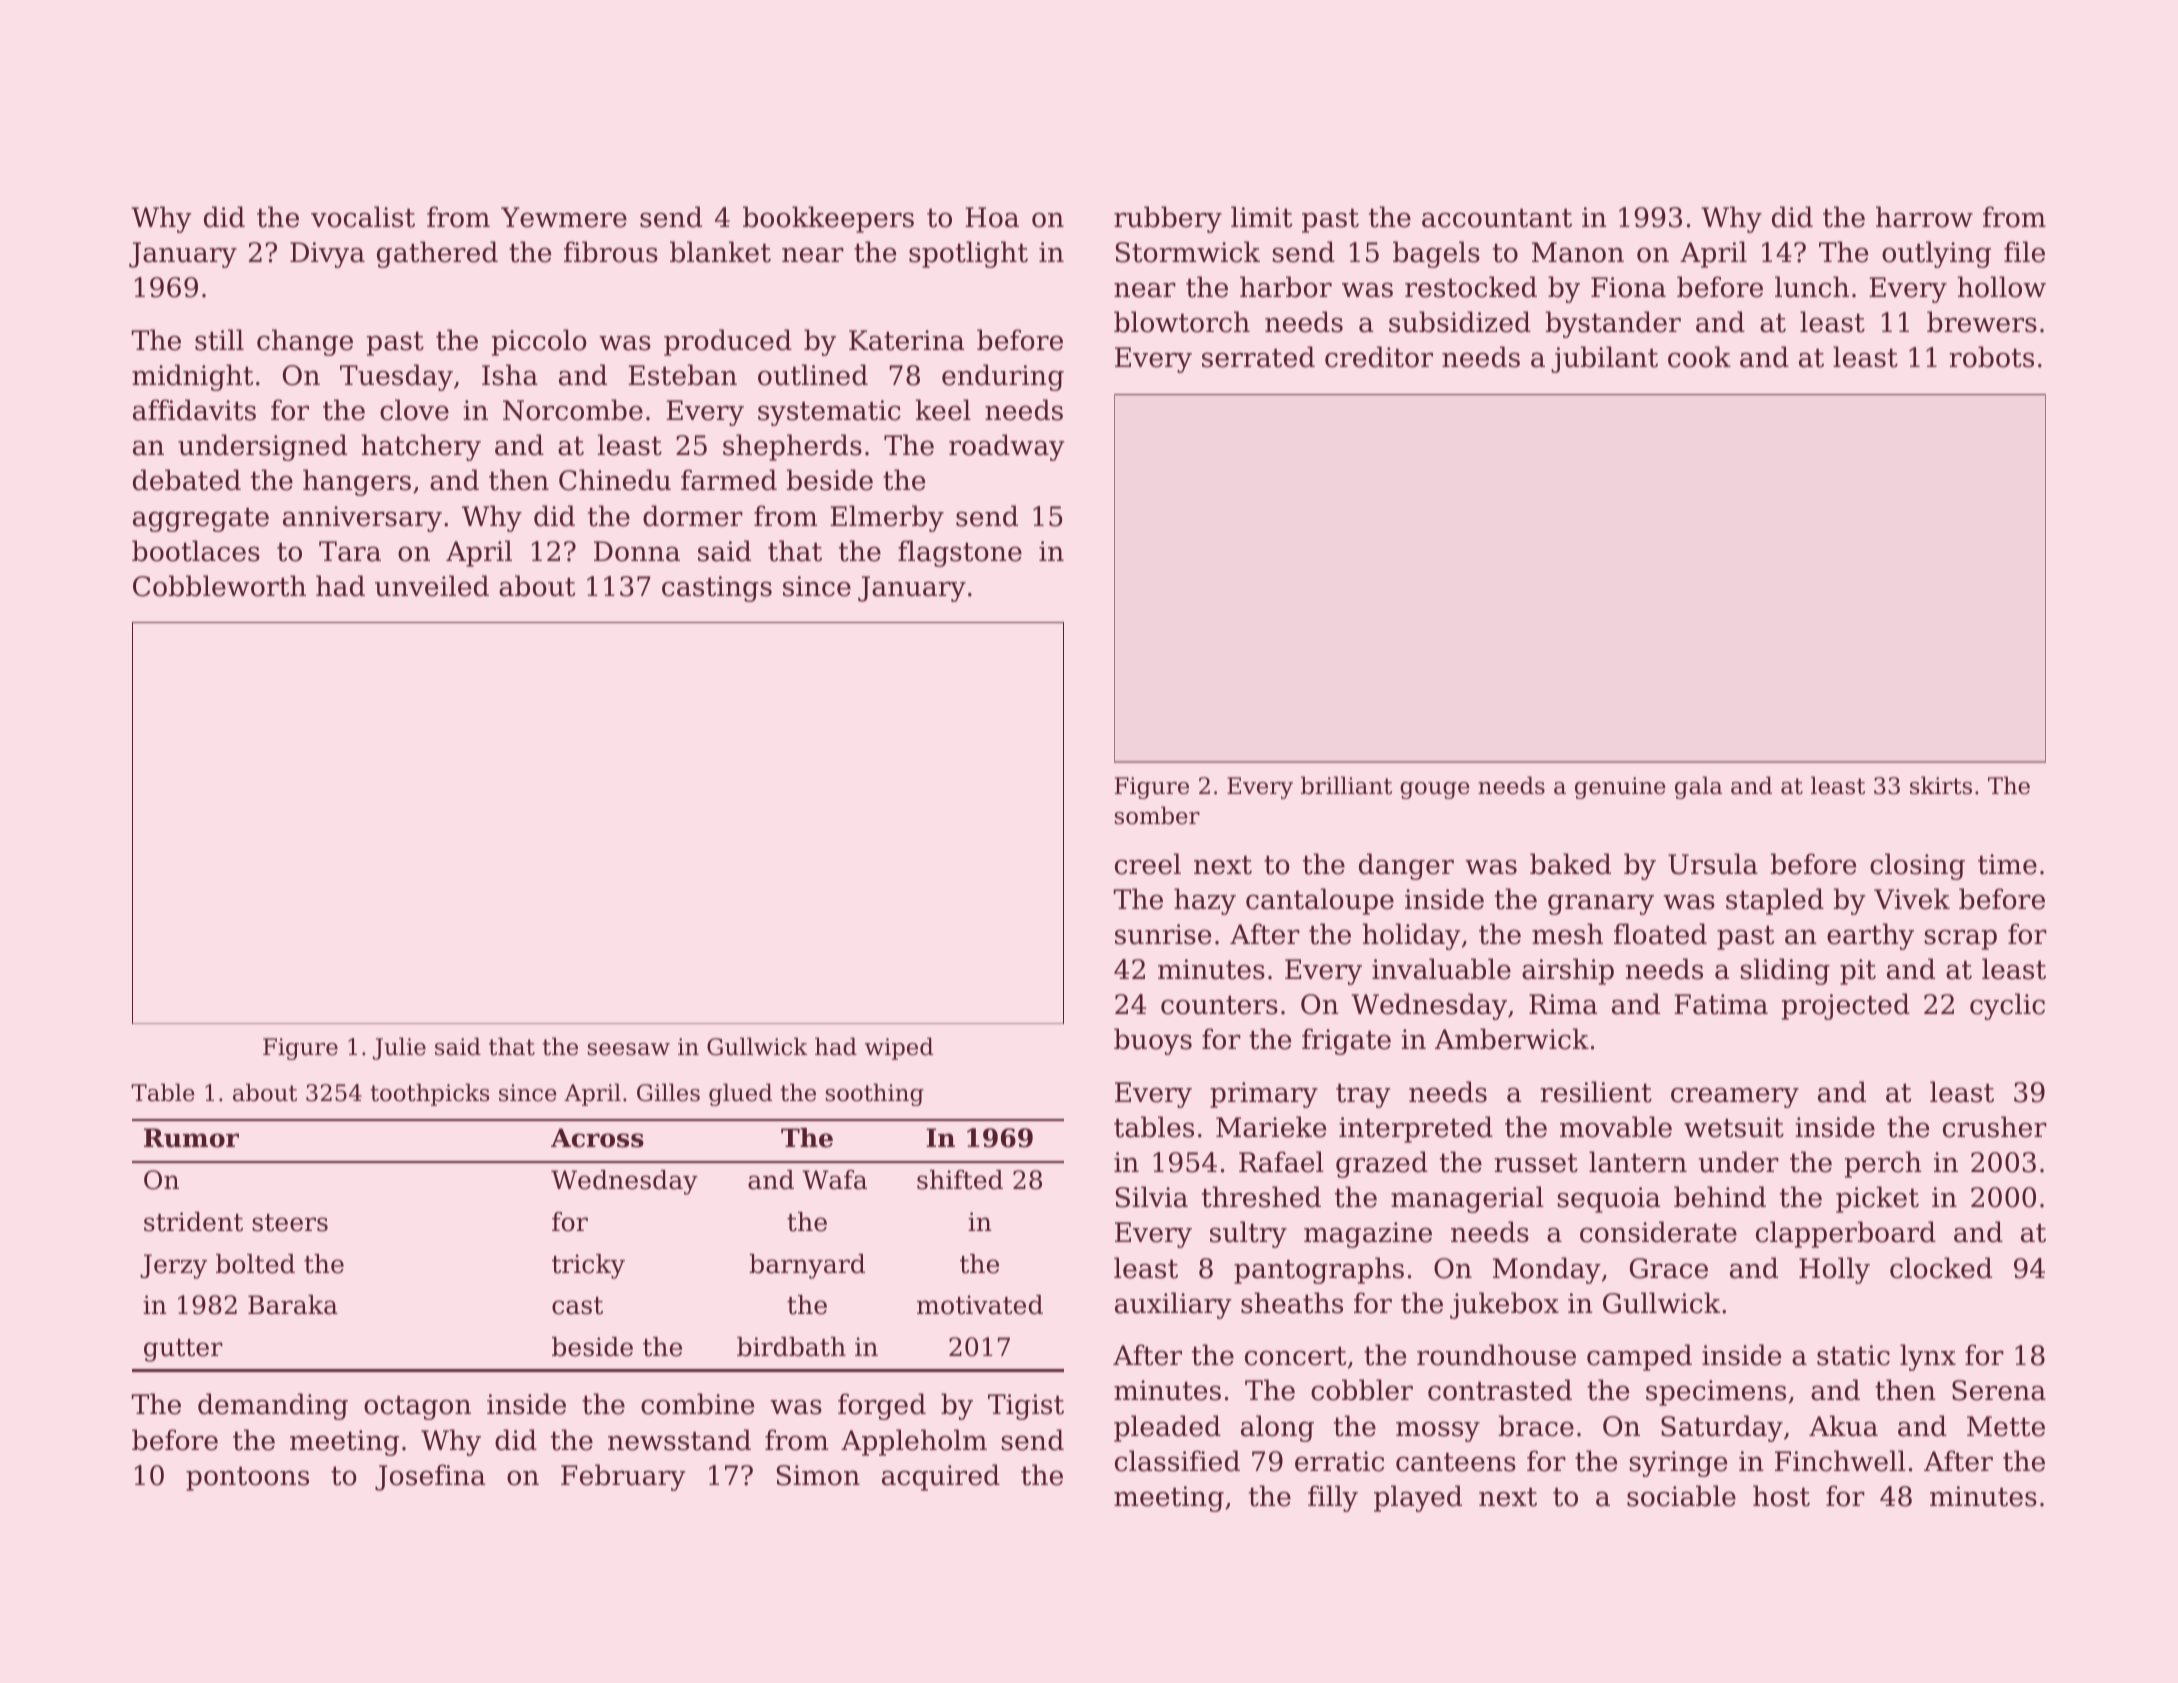  Describe the element at coordinates (1941, 785) in the screenshot. I see `skirts` at that location.
